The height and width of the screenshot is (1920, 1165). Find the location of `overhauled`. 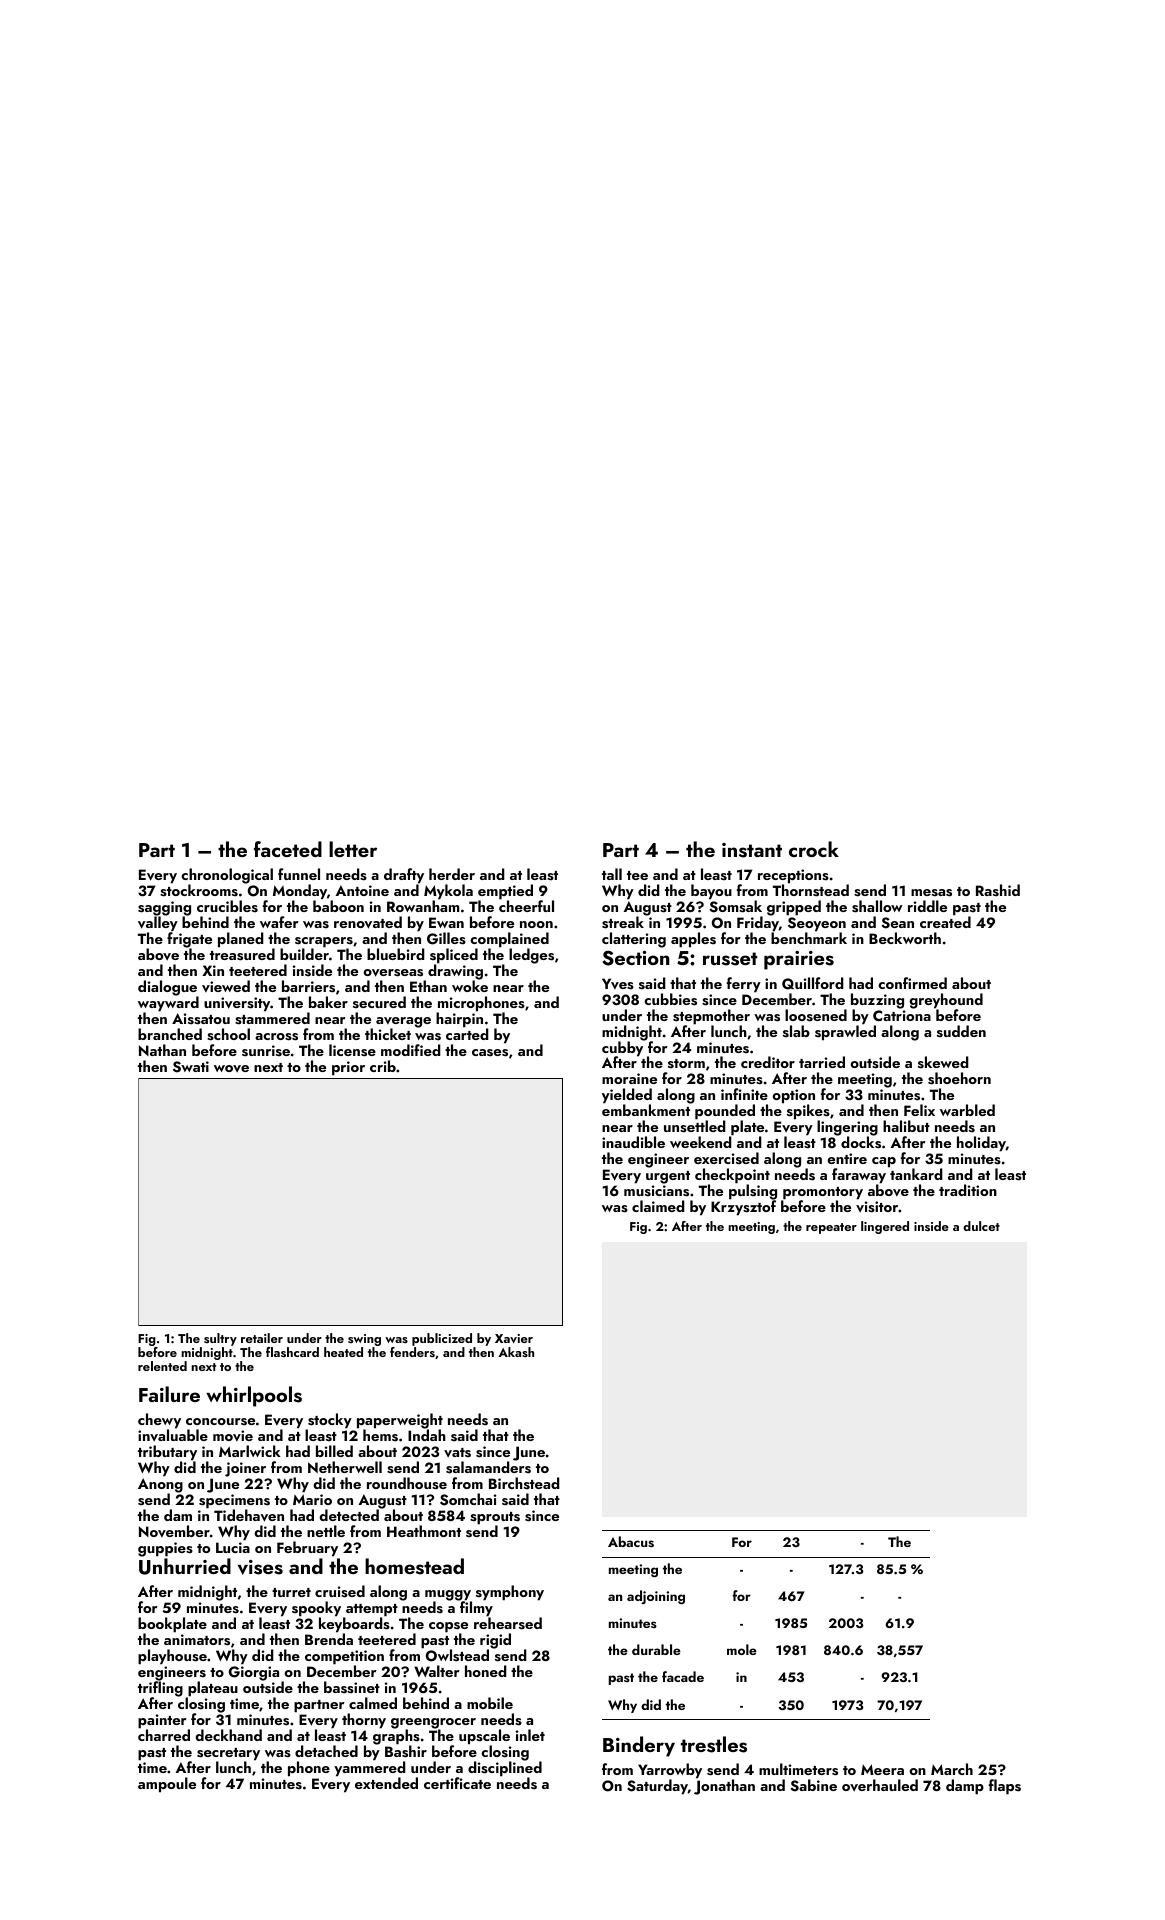

overhauled is located at coordinates (880, 1785).
